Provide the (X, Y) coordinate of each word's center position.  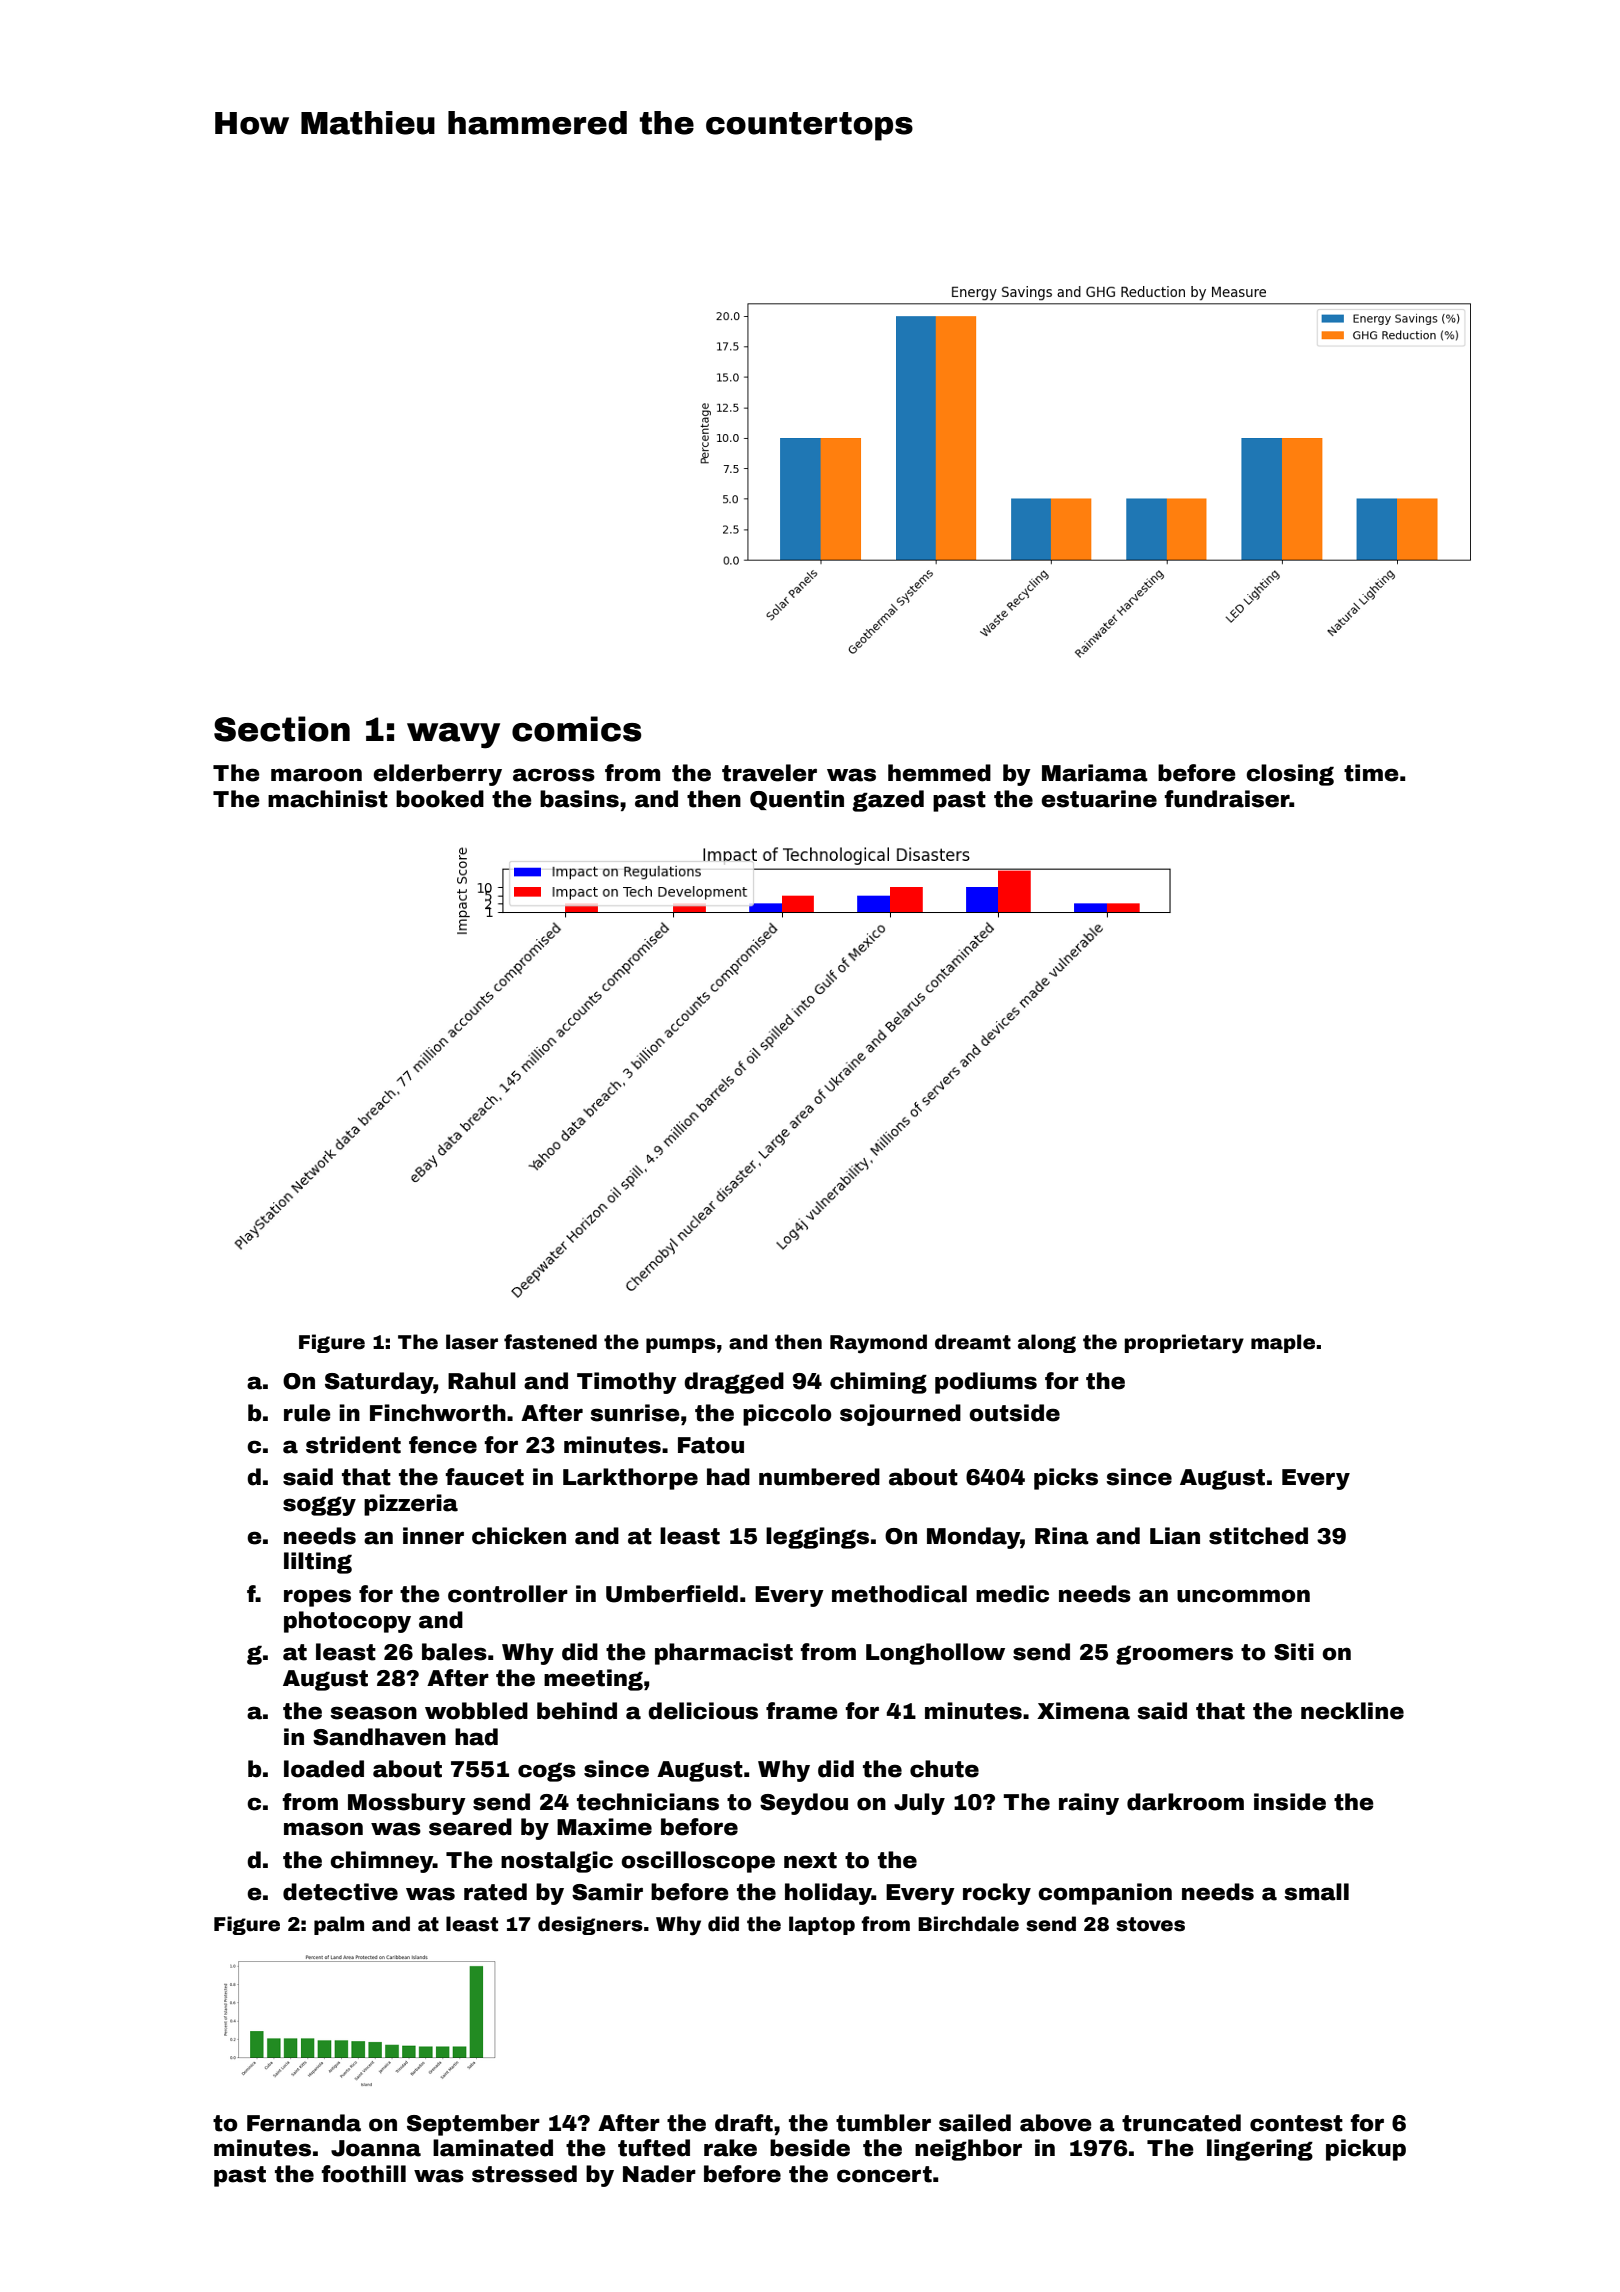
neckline (1352, 1711)
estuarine (1099, 799)
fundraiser (1227, 799)
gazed (888, 801)
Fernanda (304, 2123)
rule (307, 1413)
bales (454, 1652)
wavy (453, 736)
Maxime (604, 1827)
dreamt (973, 1342)
